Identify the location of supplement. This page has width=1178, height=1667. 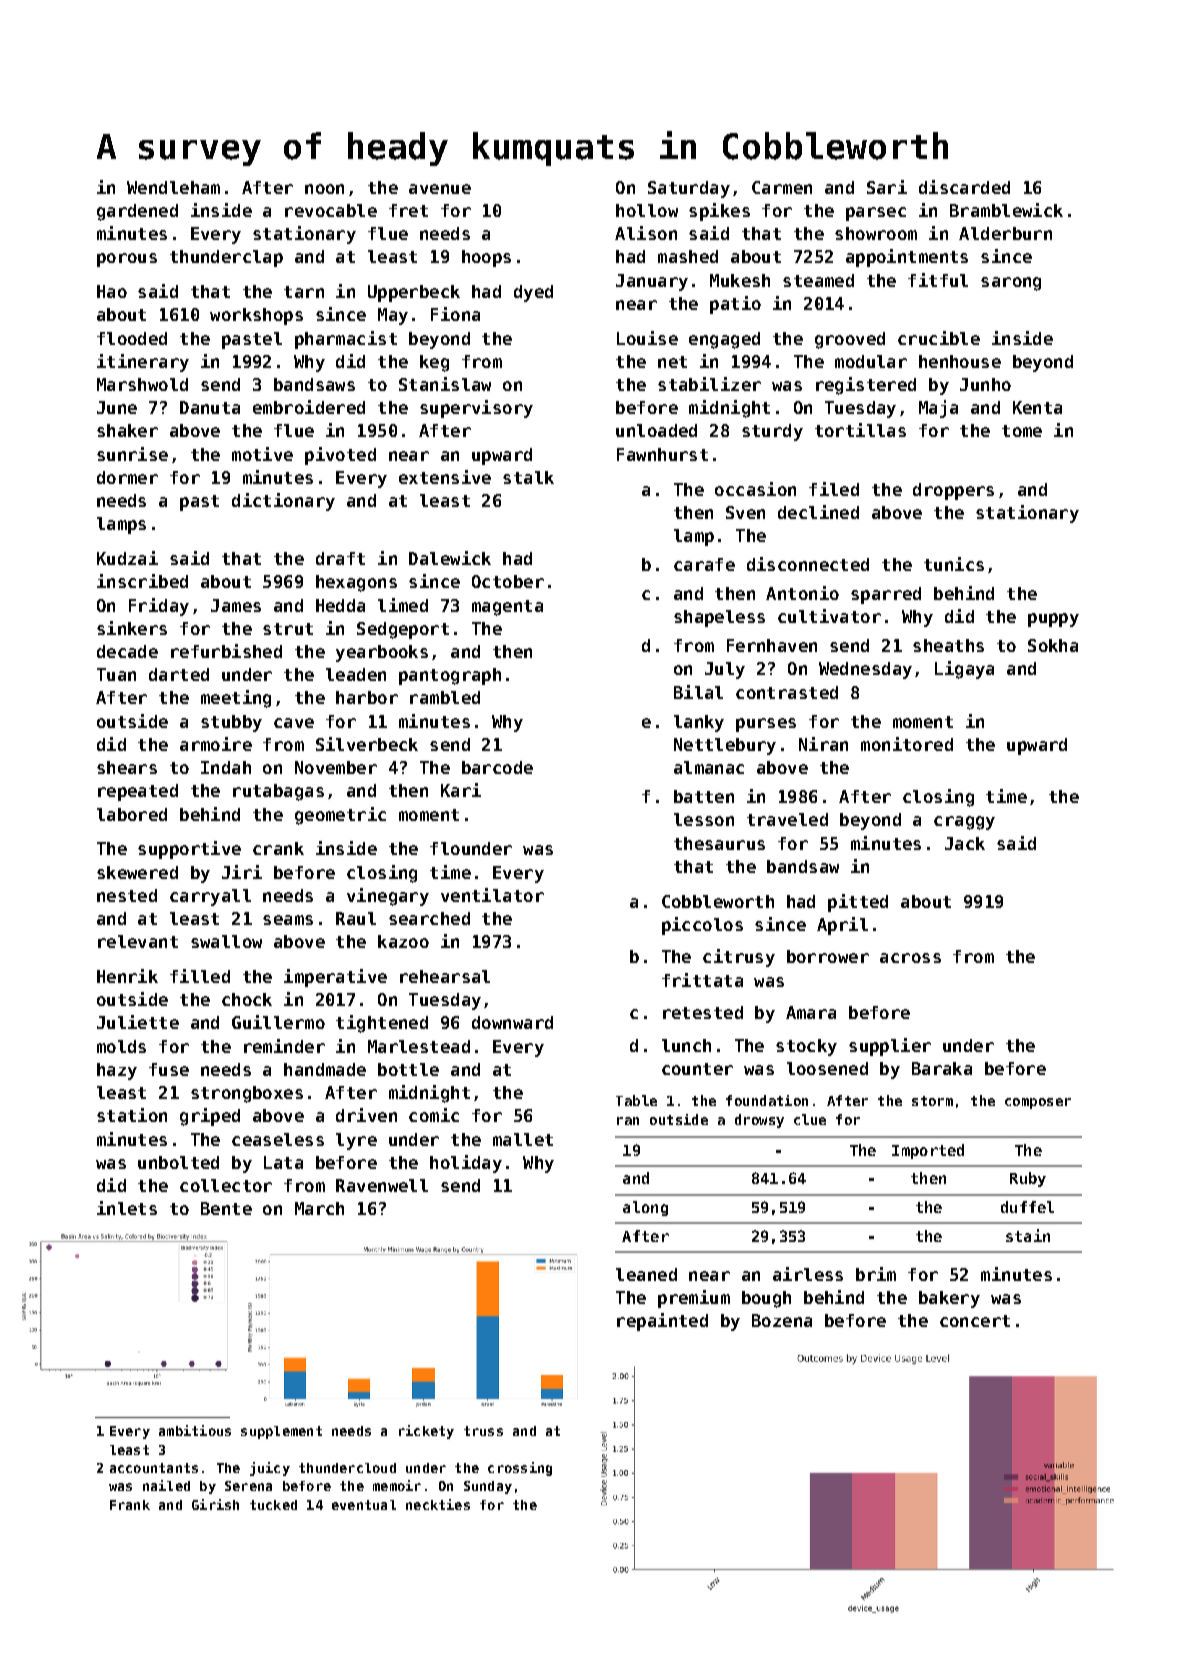
(281, 1432).
